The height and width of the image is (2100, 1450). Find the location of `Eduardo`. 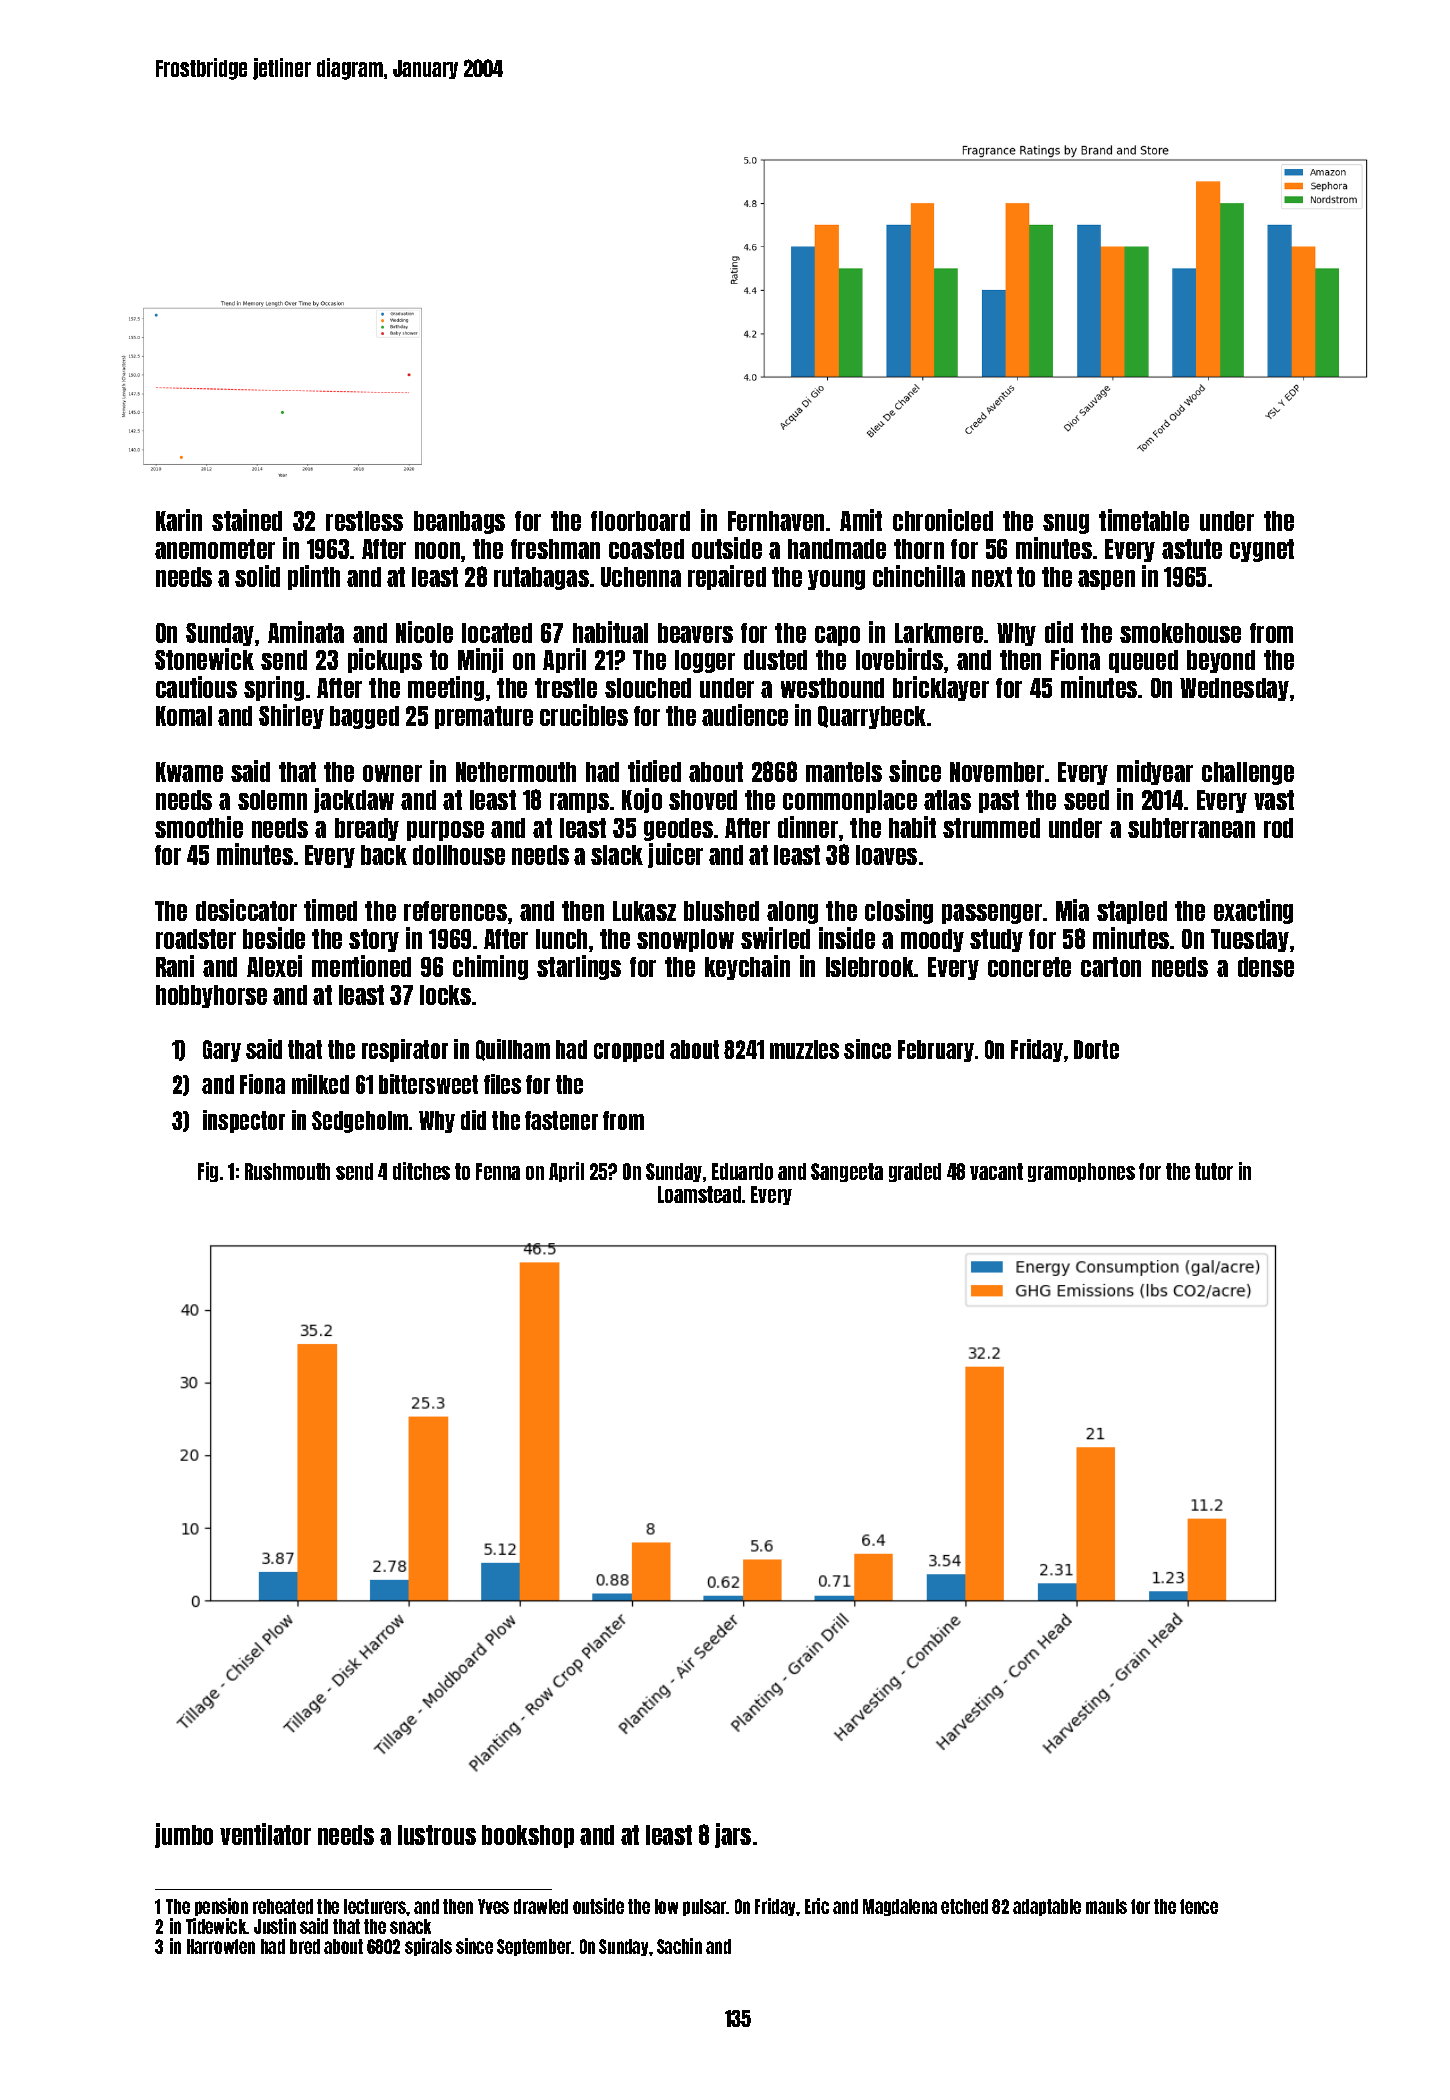

Eduardo is located at coordinates (742, 1171).
